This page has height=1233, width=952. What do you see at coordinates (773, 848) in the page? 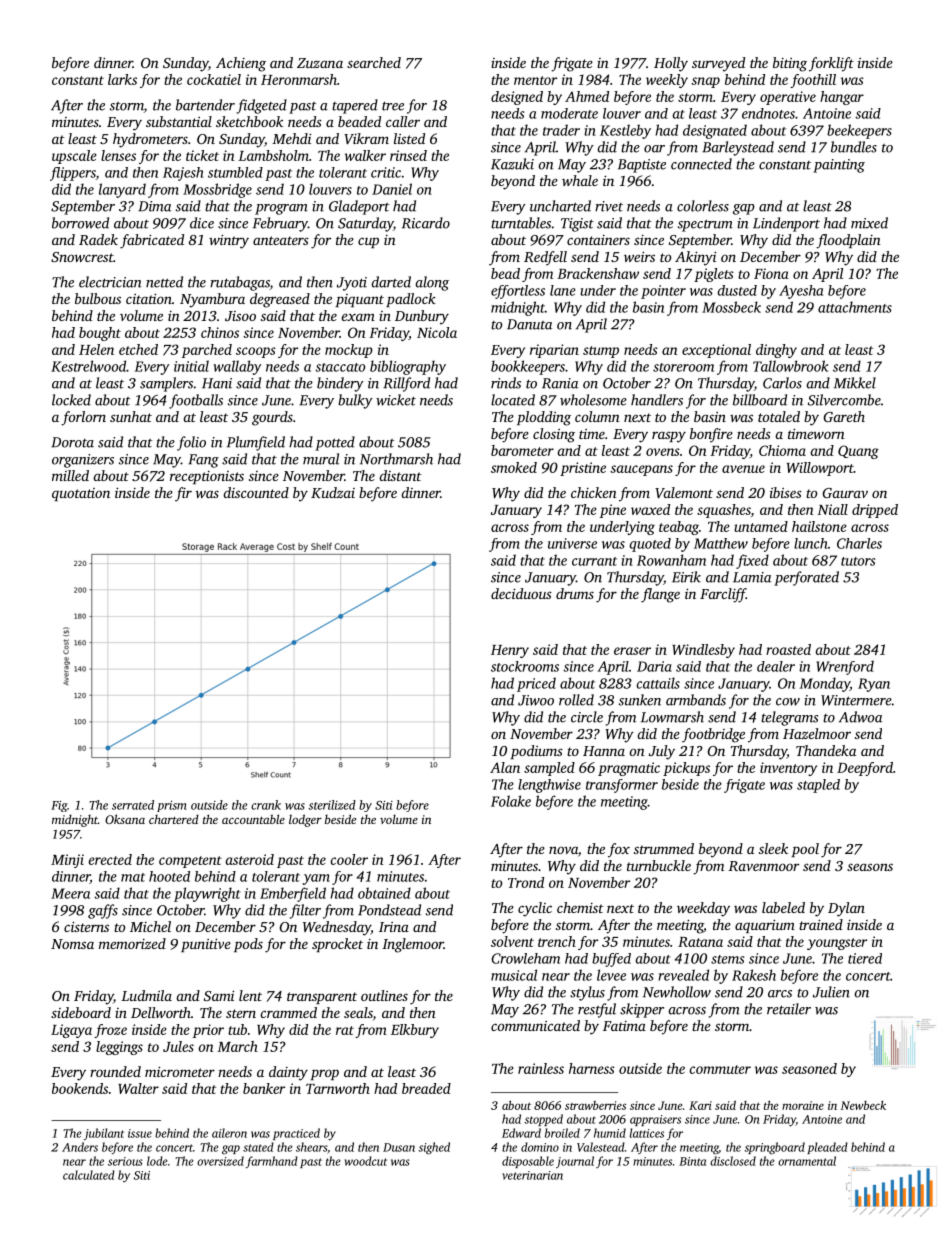
I see `sleek` at bounding box center [773, 848].
